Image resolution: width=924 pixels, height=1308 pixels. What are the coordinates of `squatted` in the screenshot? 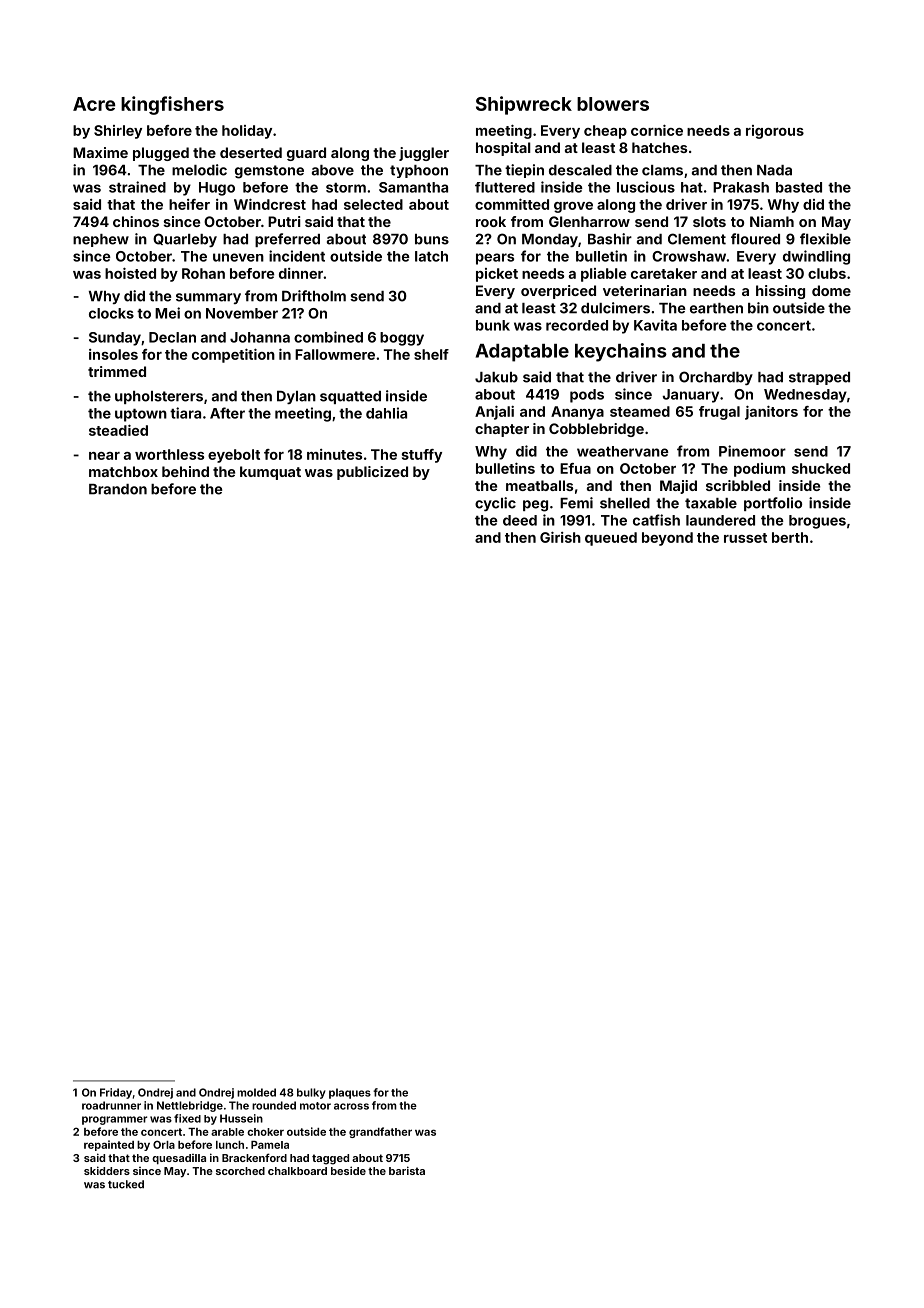 It's located at (350, 397).
